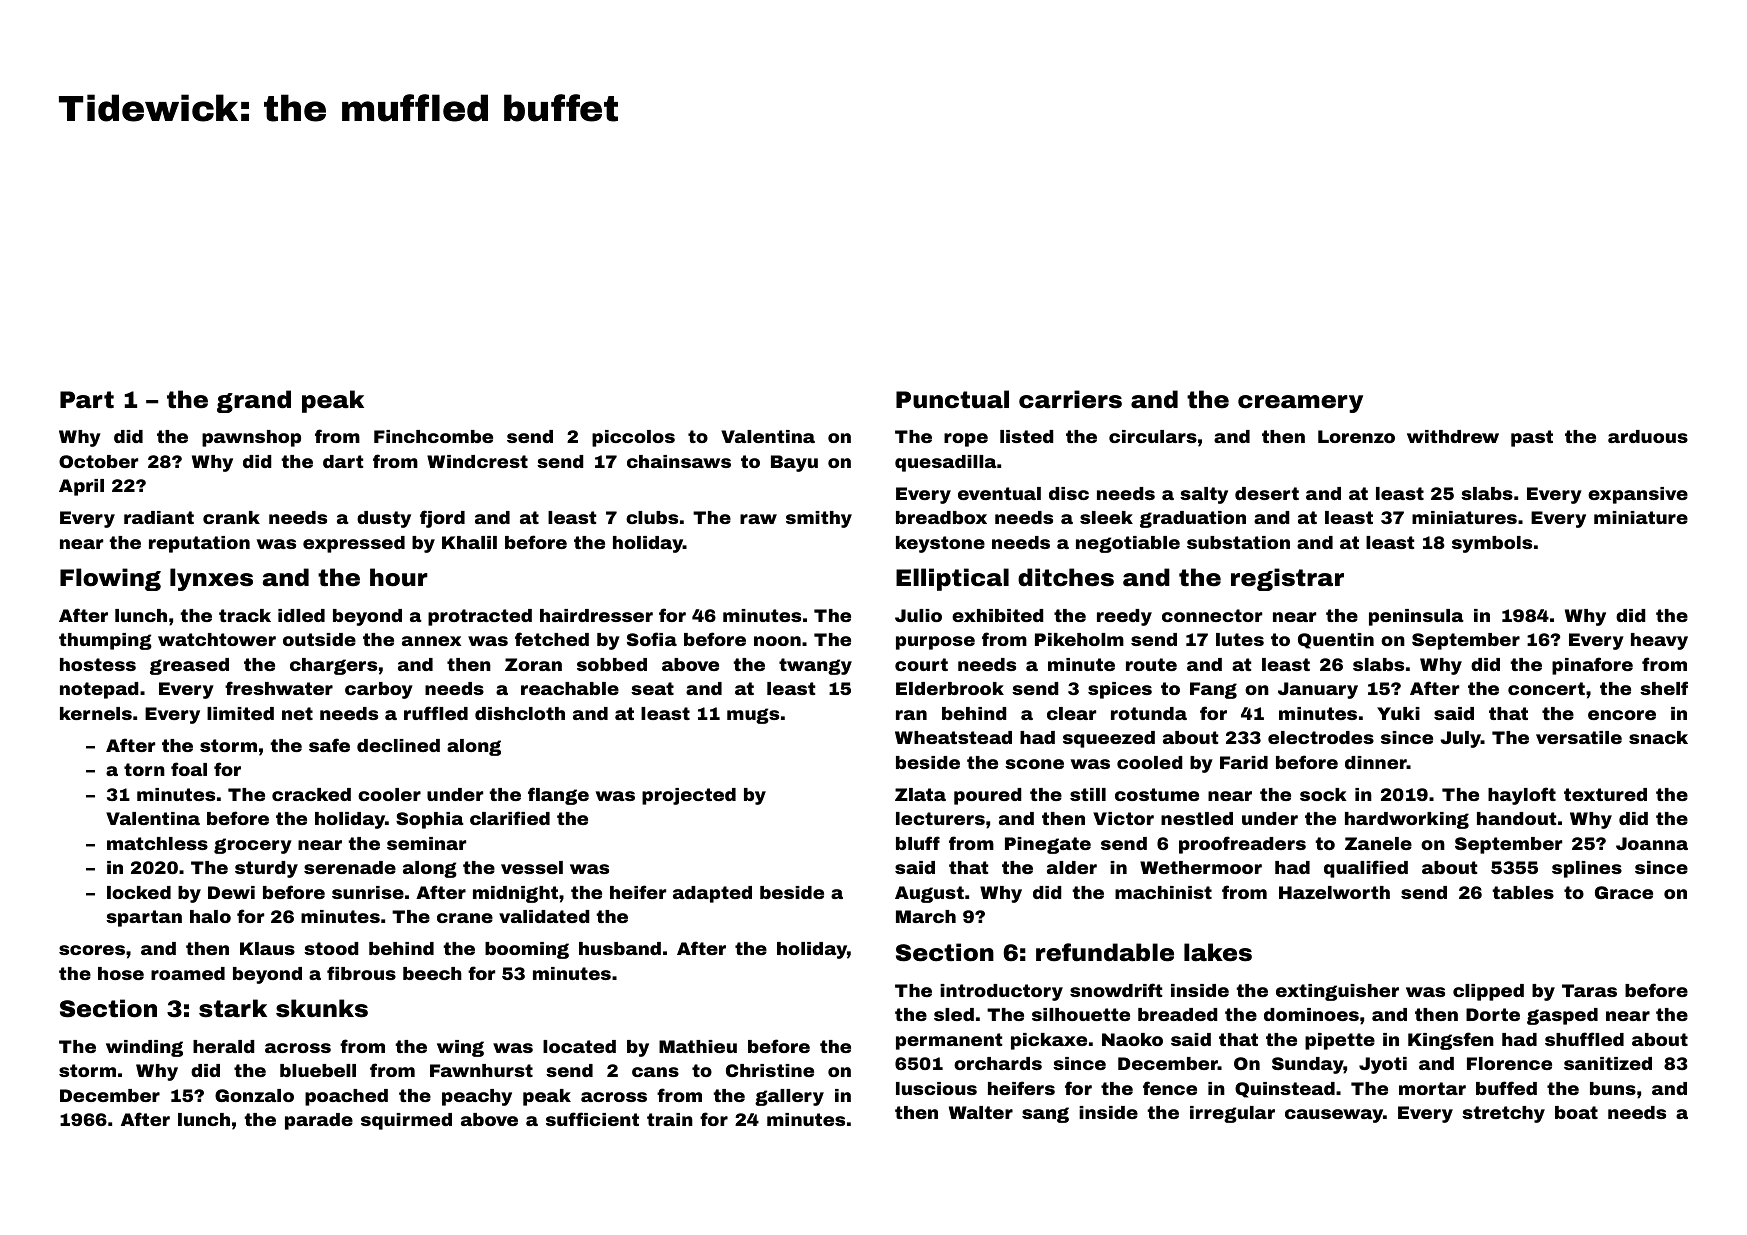 The image size is (1747, 1235). I want to click on creamery, so click(1300, 404).
